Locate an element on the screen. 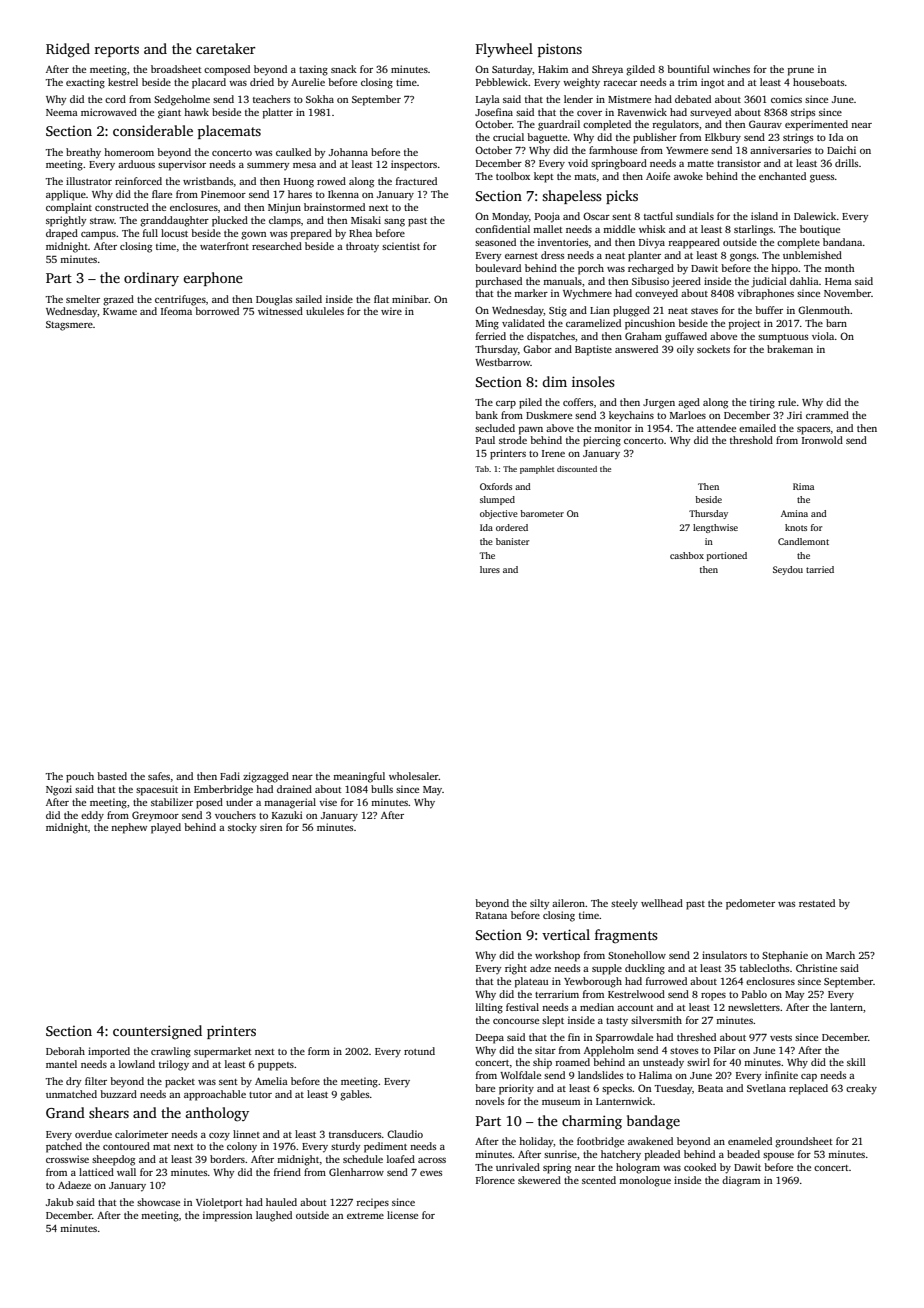 Image resolution: width=924 pixels, height=1308 pixels. impression is located at coordinates (227, 1216).
